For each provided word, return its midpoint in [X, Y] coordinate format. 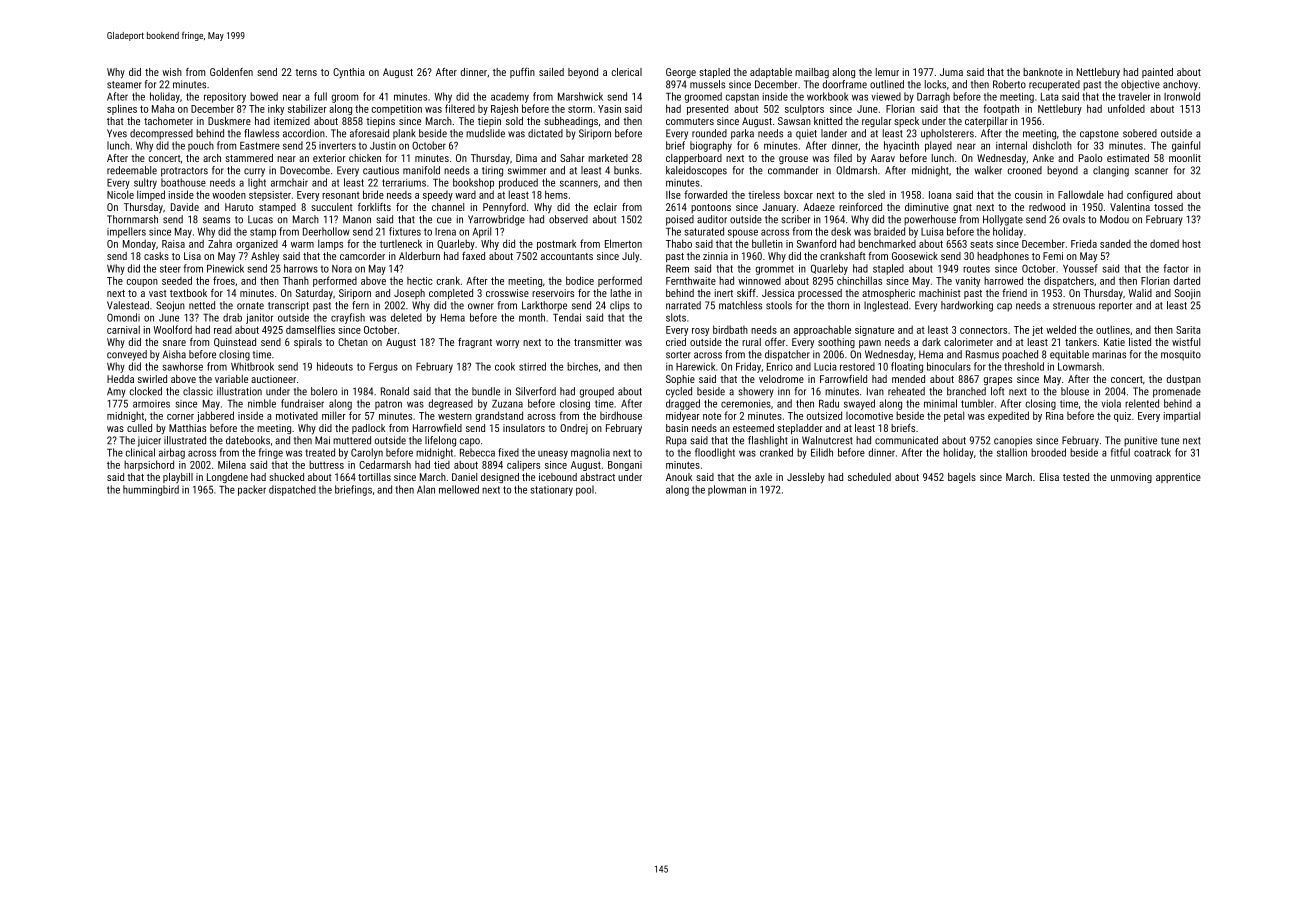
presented [707, 109]
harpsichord [149, 465]
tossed [1168, 207]
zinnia [715, 256]
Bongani [625, 466]
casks [156, 256]
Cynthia [349, 73]
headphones [1003, 257]
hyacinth [901, 146]
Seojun [170, 306]
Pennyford [504, 208]
